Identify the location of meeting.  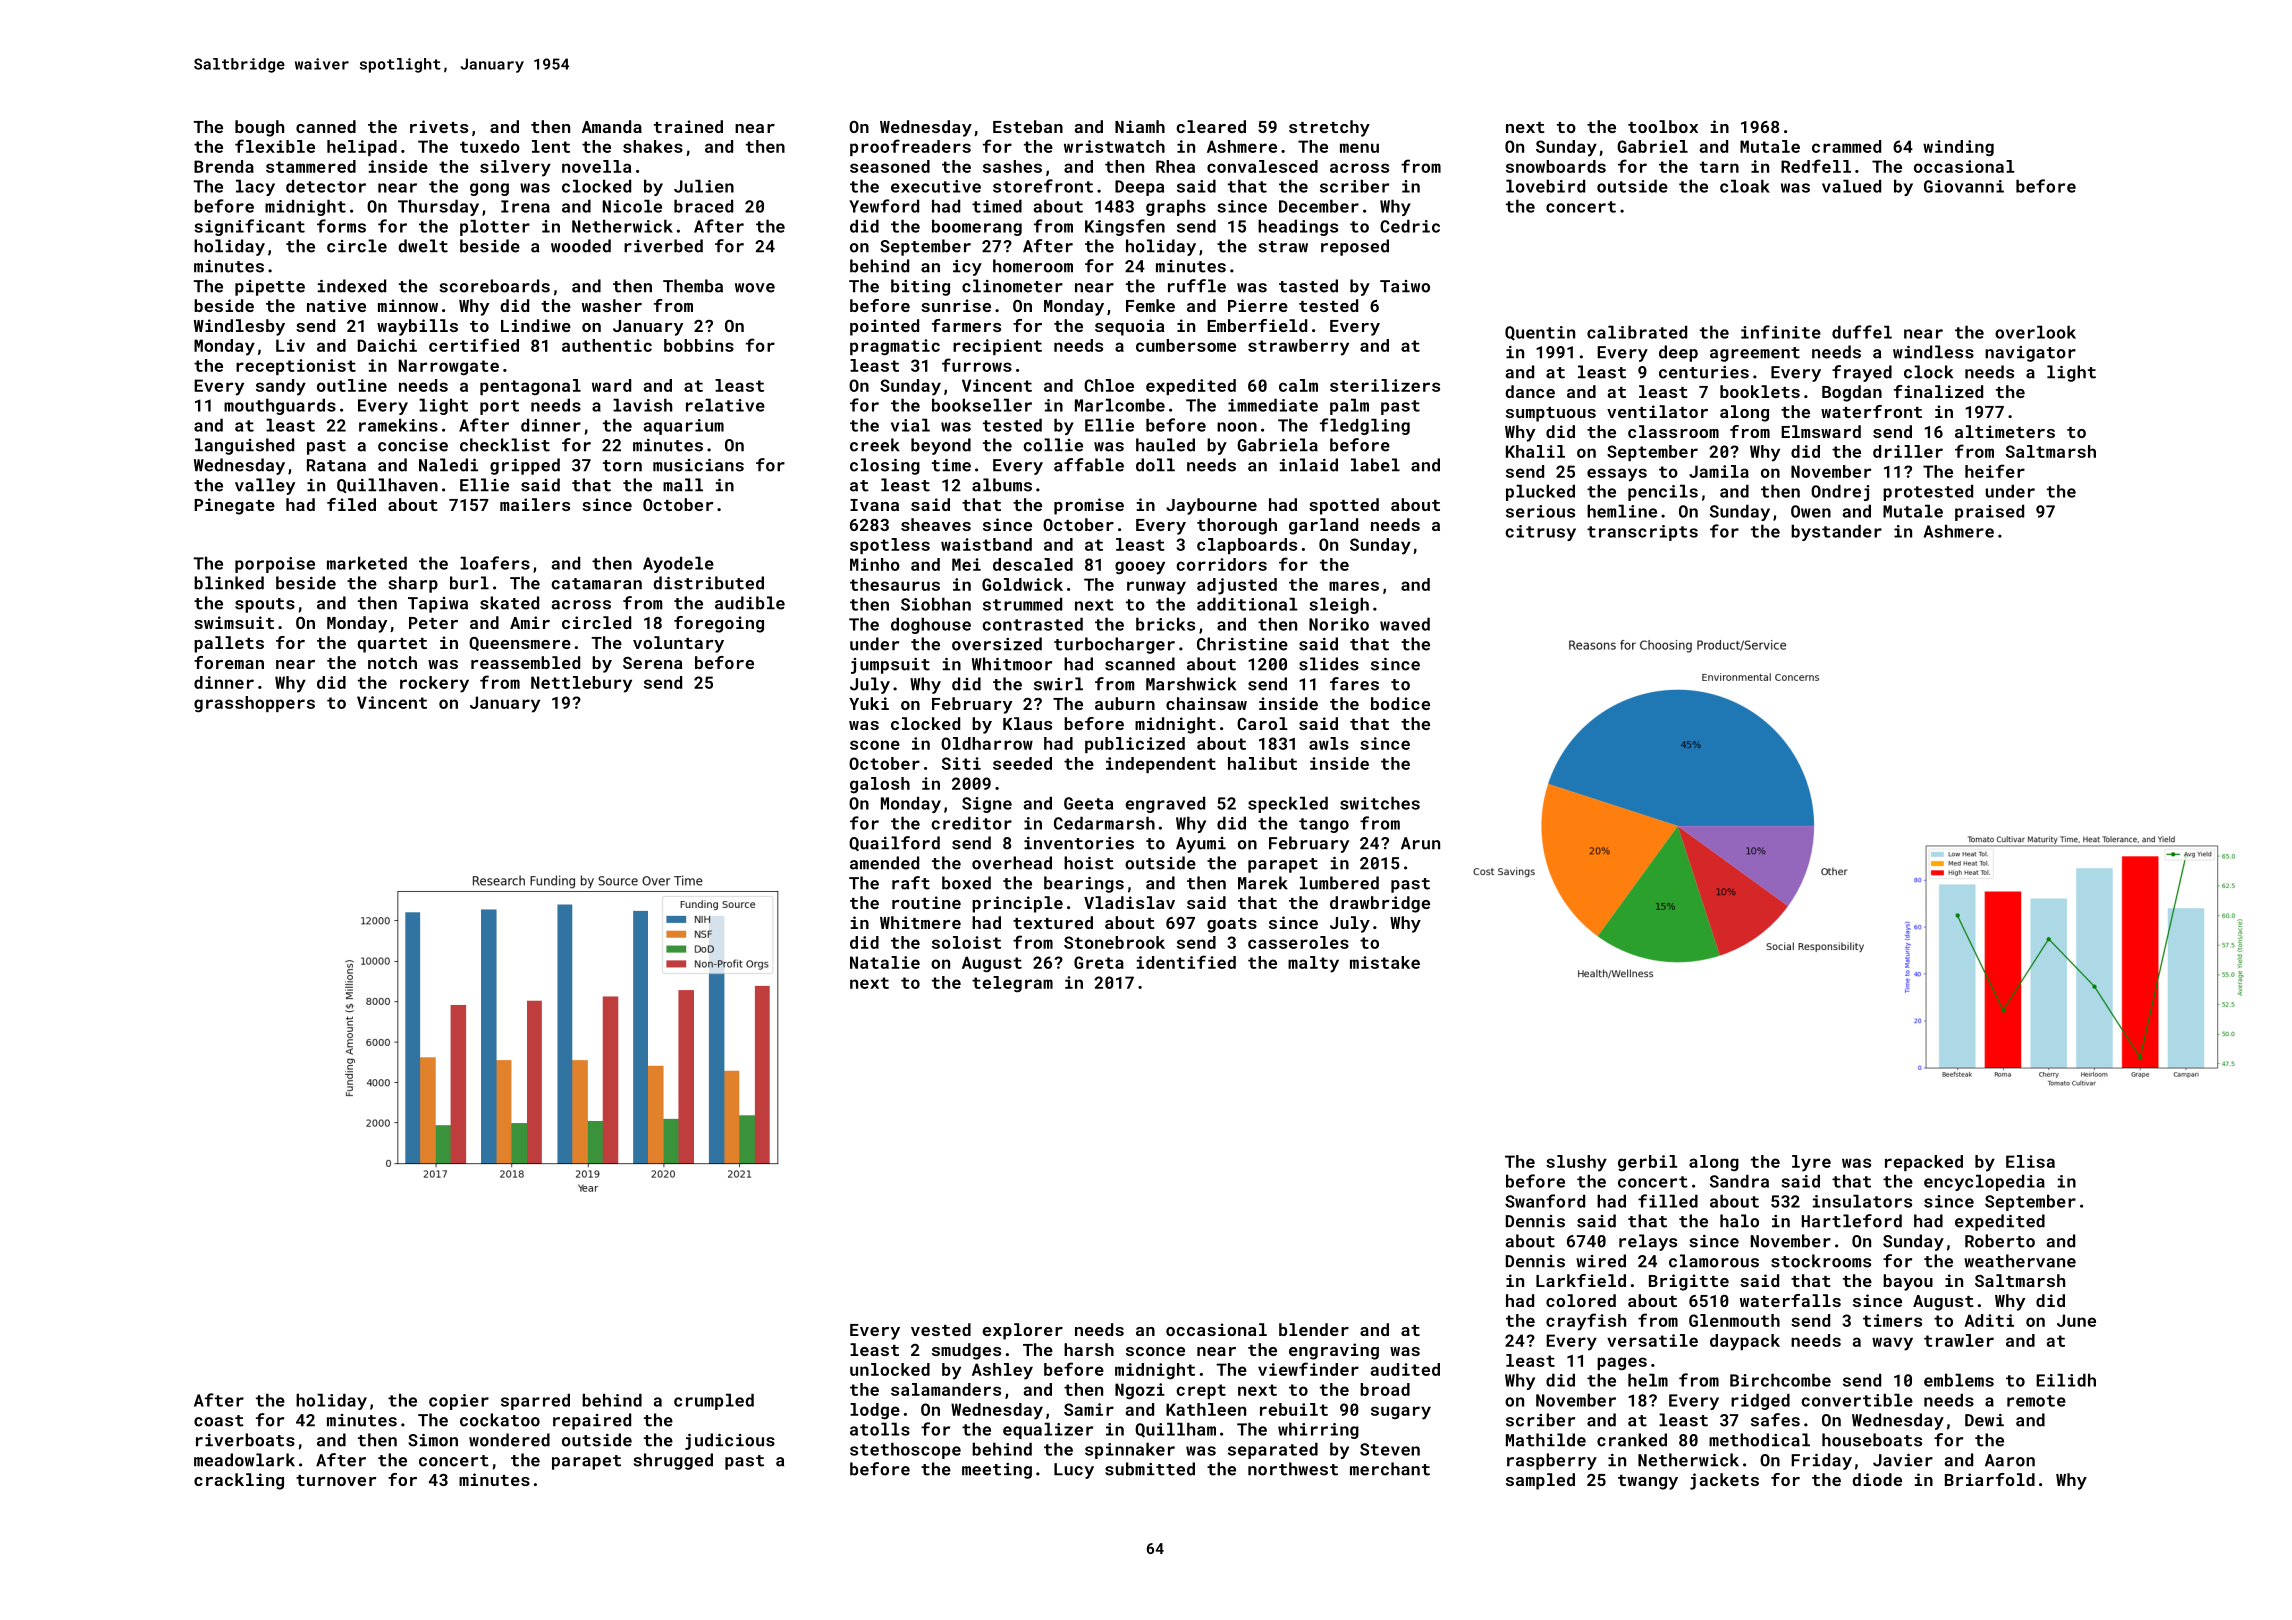
(997, 1471).
